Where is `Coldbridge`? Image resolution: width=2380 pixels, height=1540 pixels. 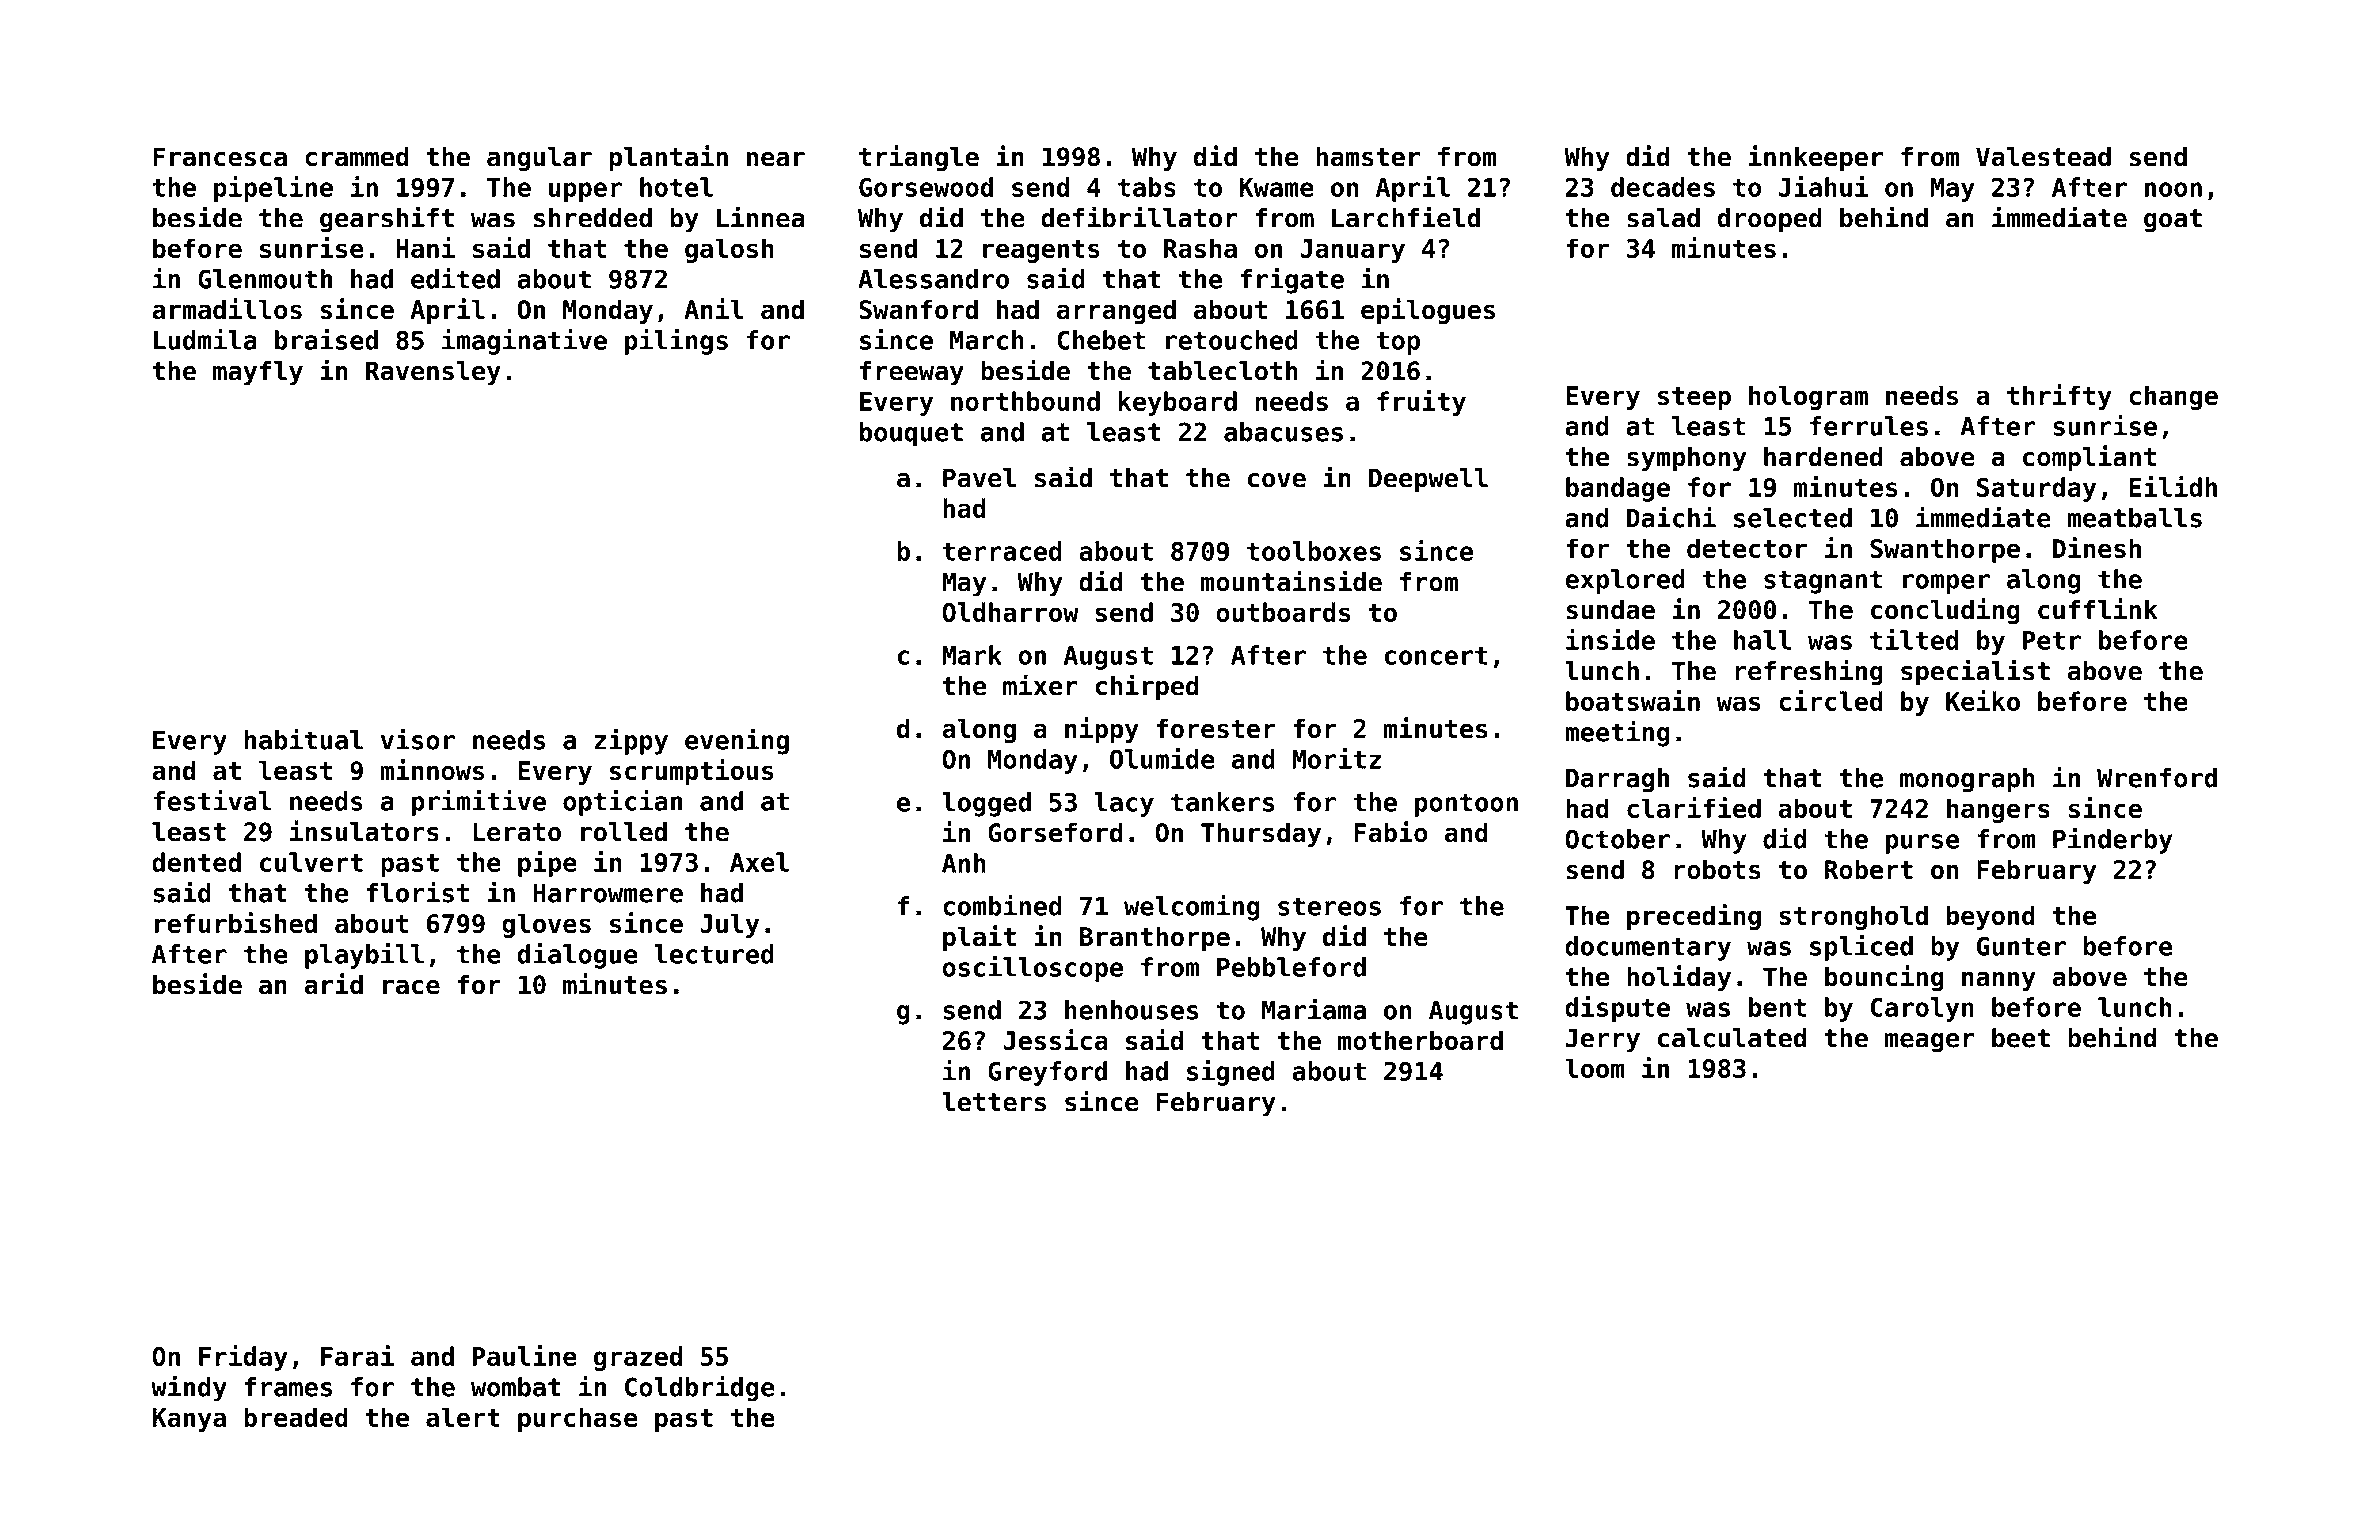
Coldbridge is located at coordinates (700, 1388).
